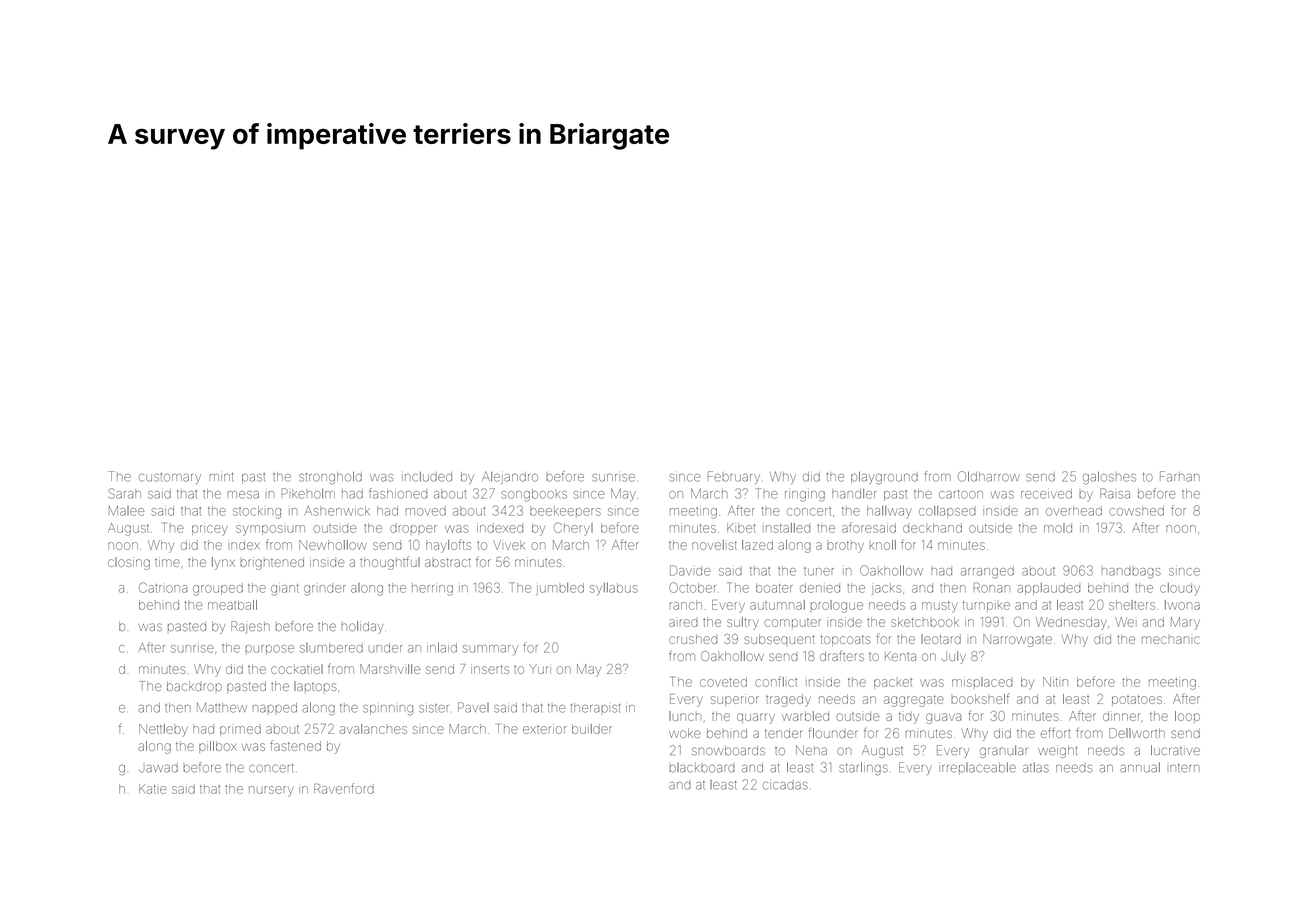 This document has height=924, width=1308. I want to click on purpose, so click(269, 650).
